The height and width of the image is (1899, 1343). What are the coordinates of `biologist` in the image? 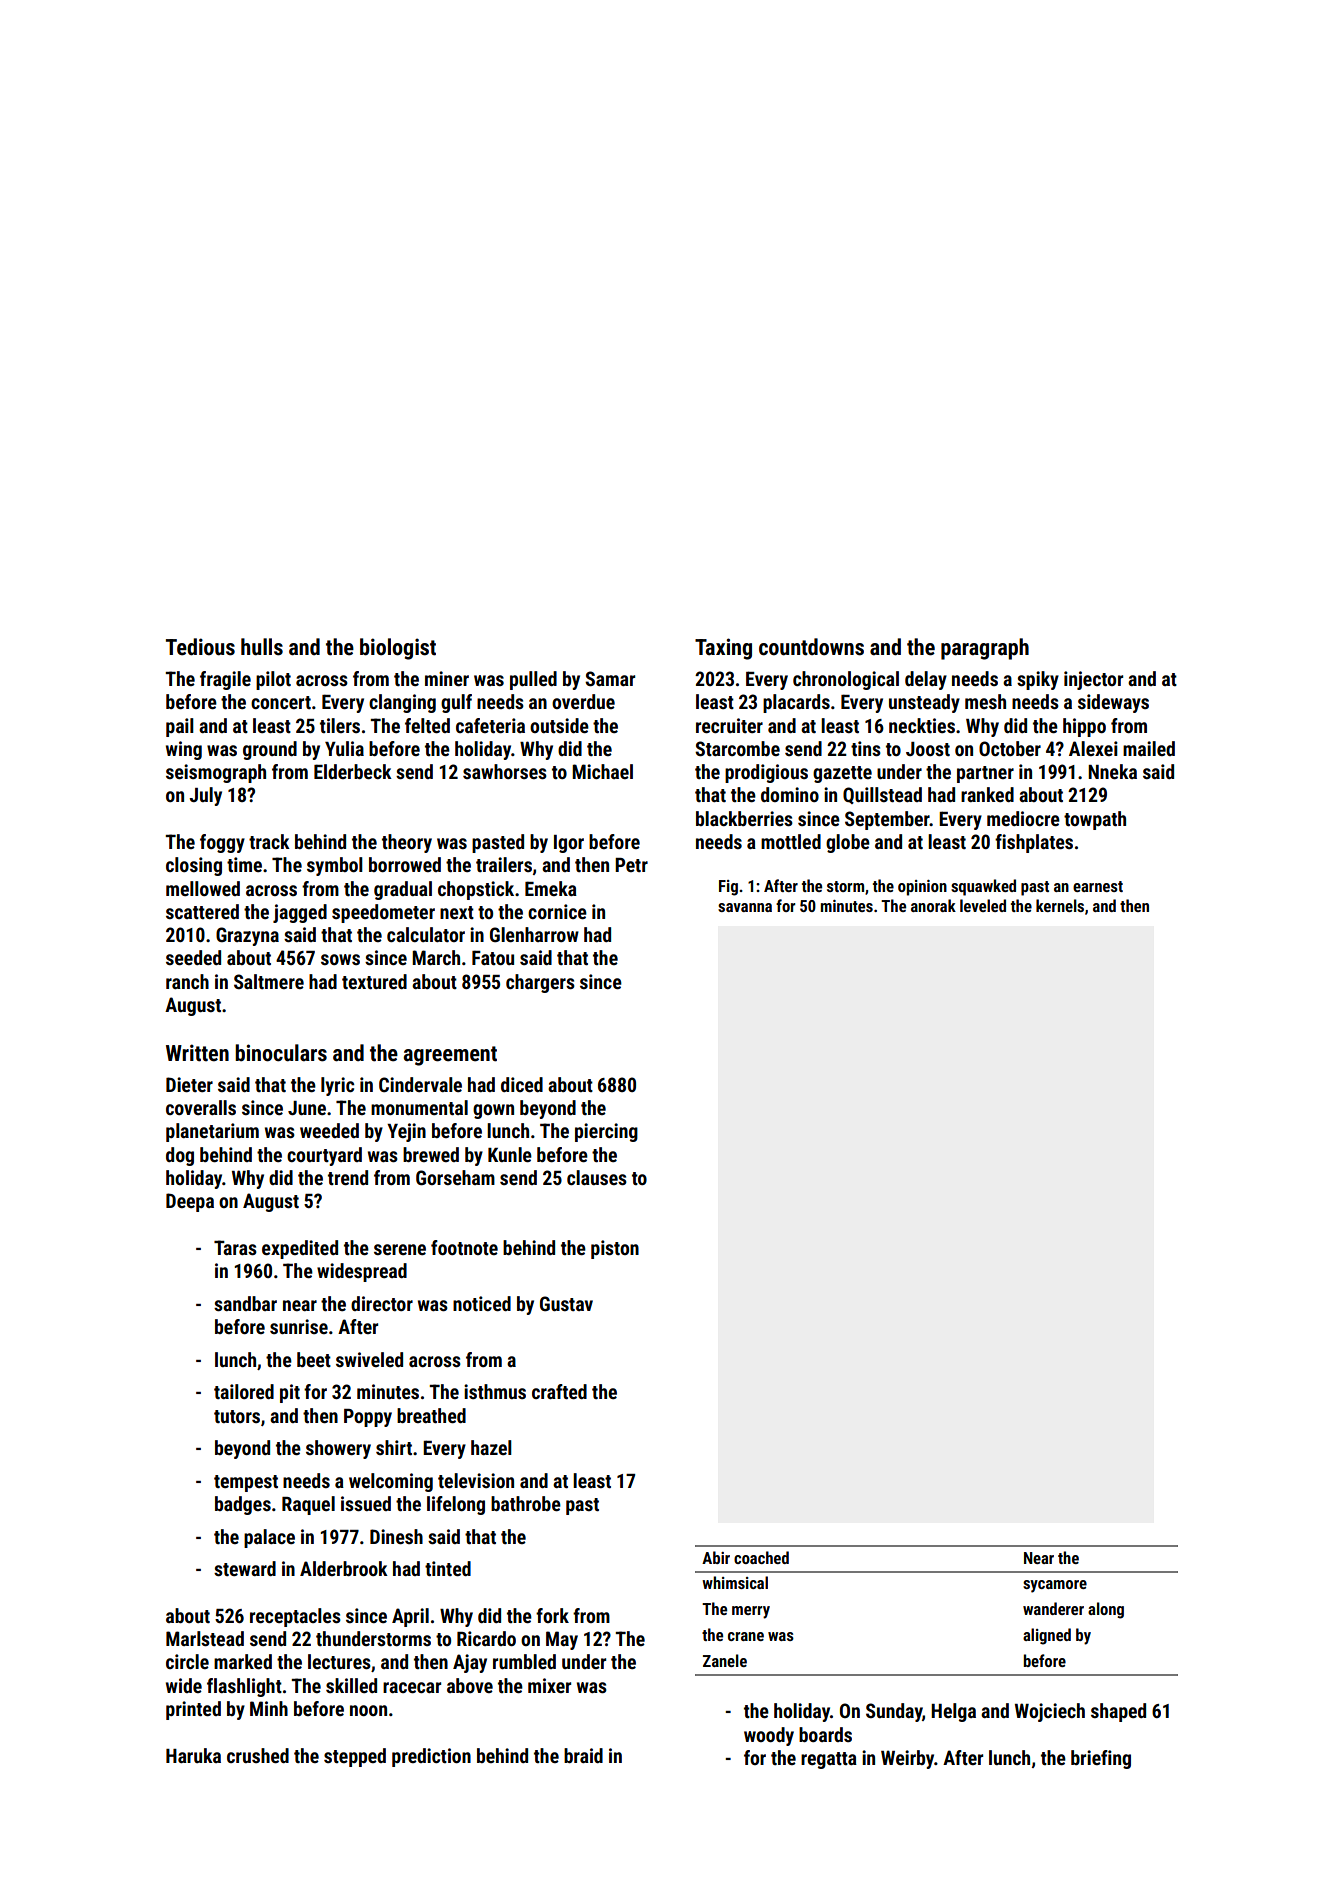 It's located at (398, 649).
